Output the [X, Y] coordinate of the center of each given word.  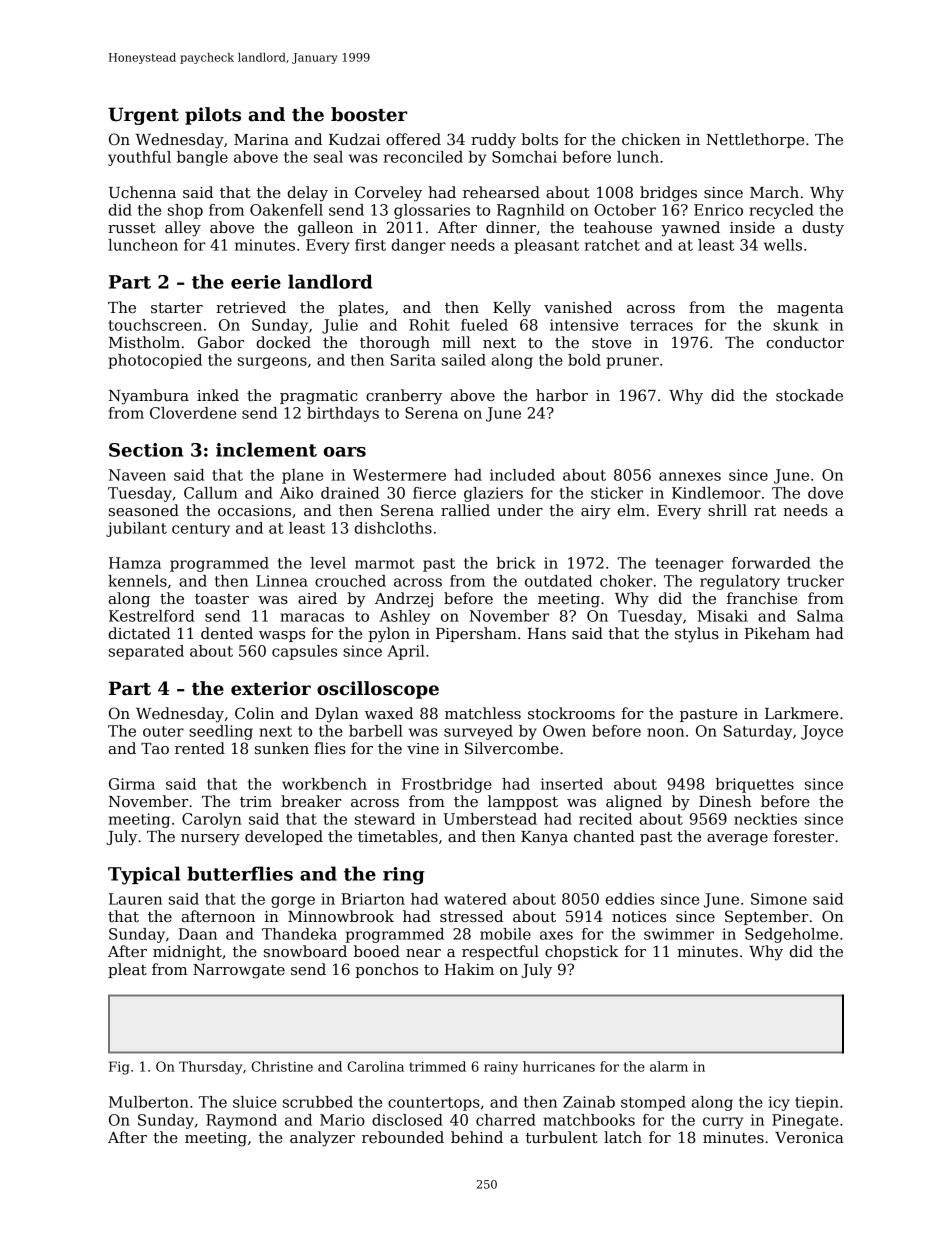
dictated [140, 633]
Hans [547, 633]
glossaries [432, 211]
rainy [501, 1068]
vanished [578, 307]
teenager [689, 565]
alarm [669, 1066]
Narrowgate [239, 971]
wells [783, 245]
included [522, 475]
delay [308, 194]
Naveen [137, 475]
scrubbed [318, 1102]
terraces [661, 325]
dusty [823, 229]
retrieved [251, 307]
